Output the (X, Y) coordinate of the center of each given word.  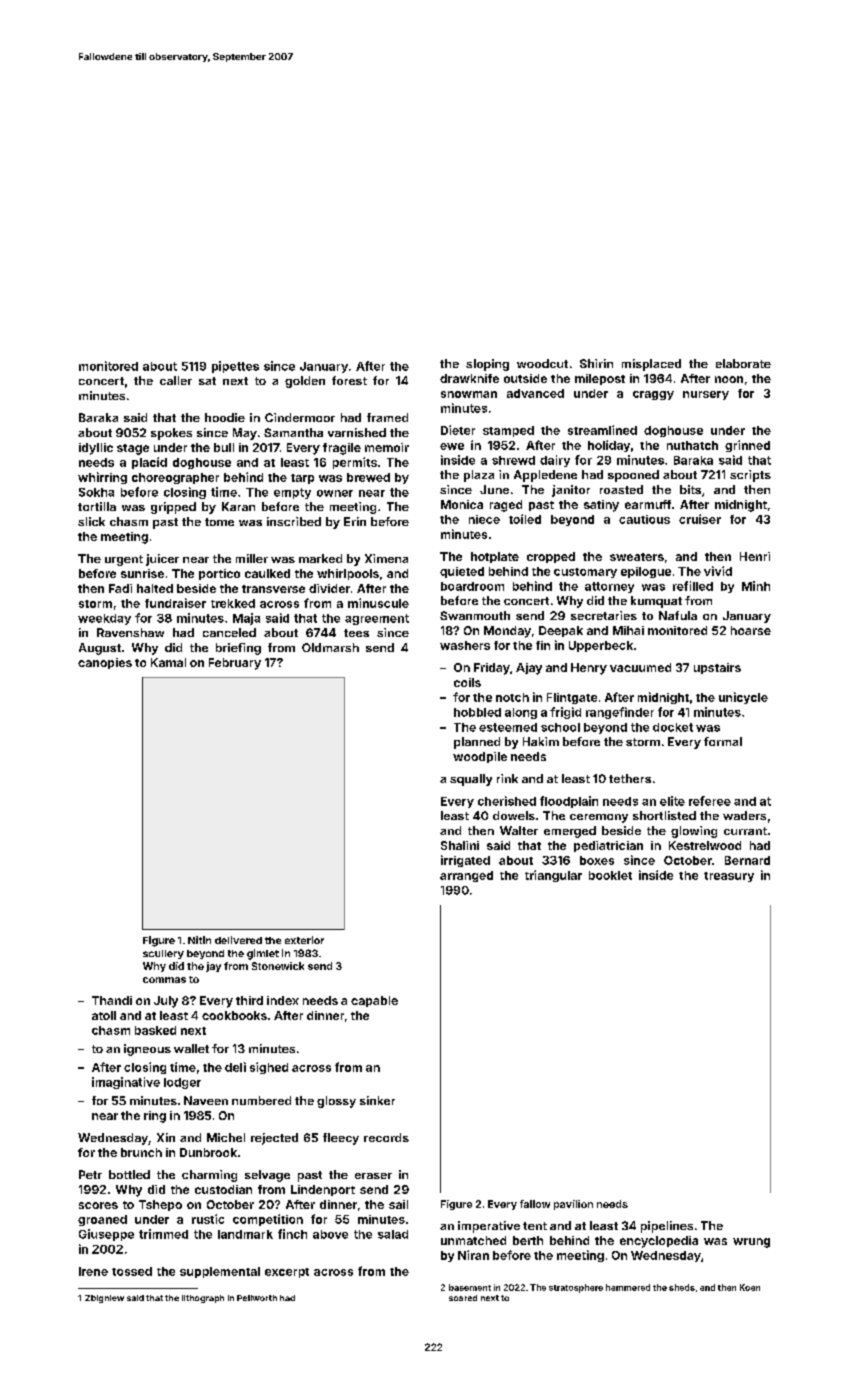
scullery (163, 954)
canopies (105, 663)
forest (349, 380)
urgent (124, 560)
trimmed (163, 1234)
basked (155, 1030)
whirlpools (348, 574)
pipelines (667, 1227)
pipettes (235, 367)
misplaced (651, 365)
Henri (755, 556)
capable (374, 1001)
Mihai (628, 630)
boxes (597, 860)
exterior (304, 940)
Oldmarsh (330, 647)
